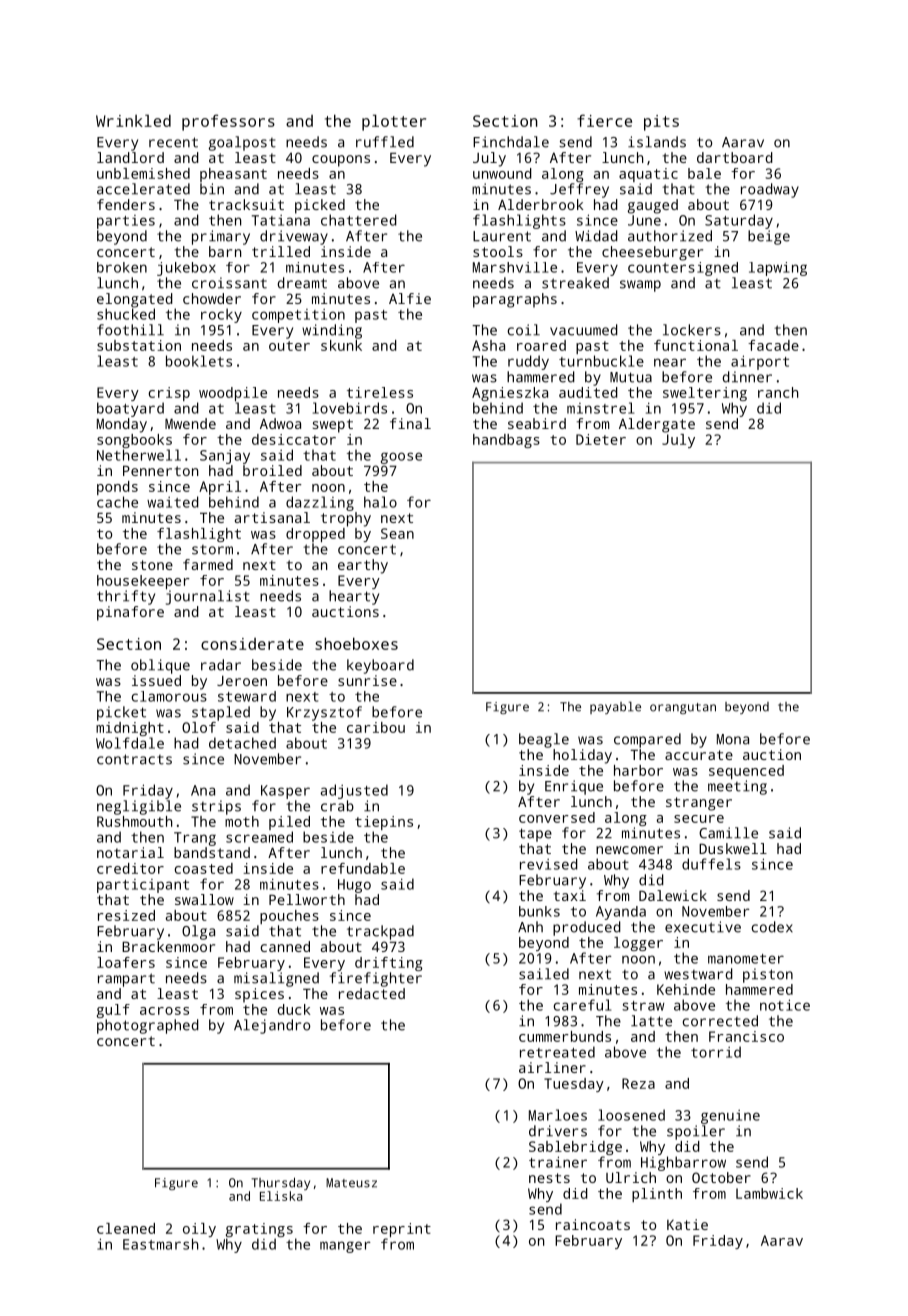  What do you see at coordinates (604, 120) in the image?
I see `fierce` at bounding box center [604, 120].
